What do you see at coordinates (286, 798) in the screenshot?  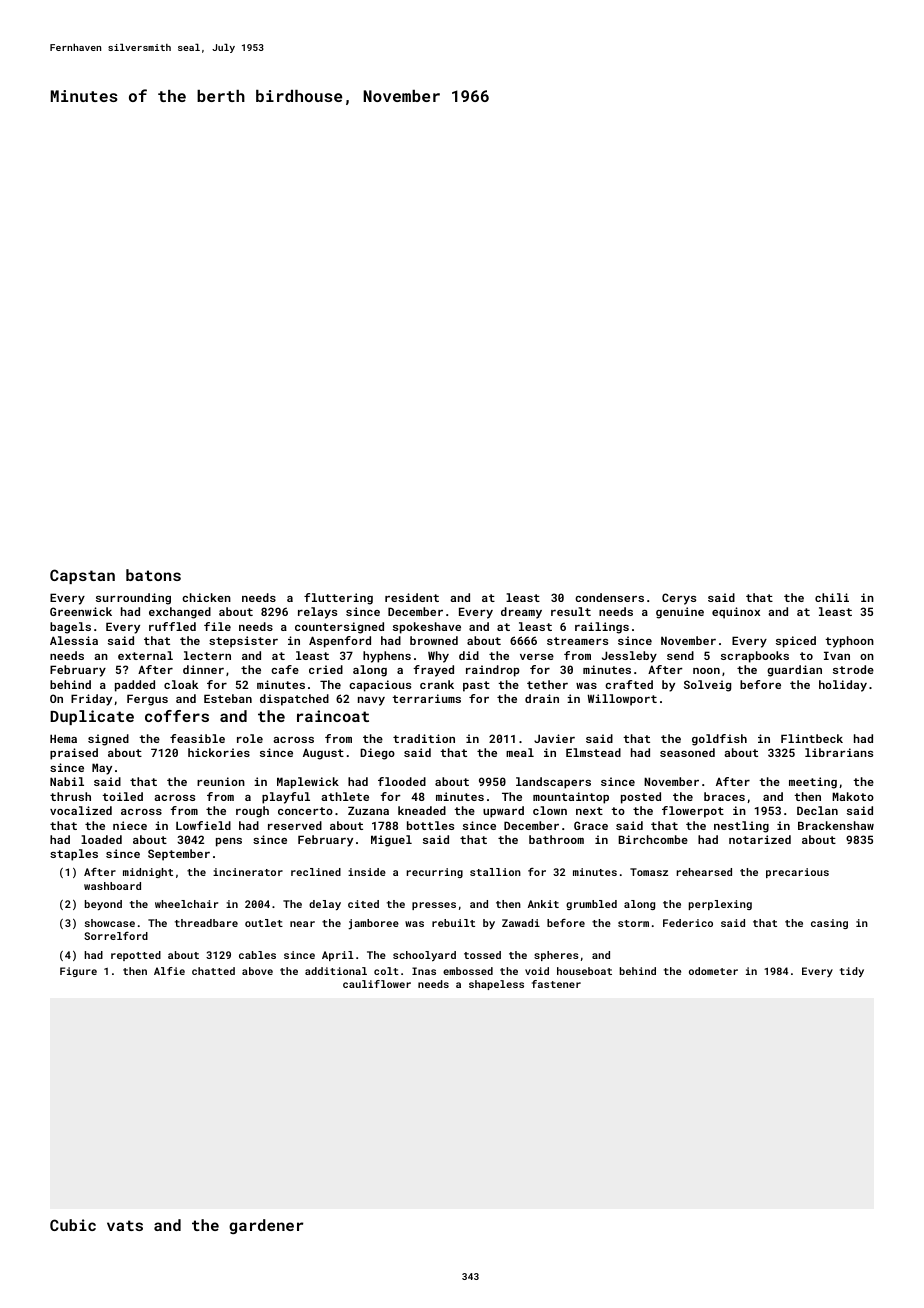 I see `playful` at bounding box center [286, 798].
